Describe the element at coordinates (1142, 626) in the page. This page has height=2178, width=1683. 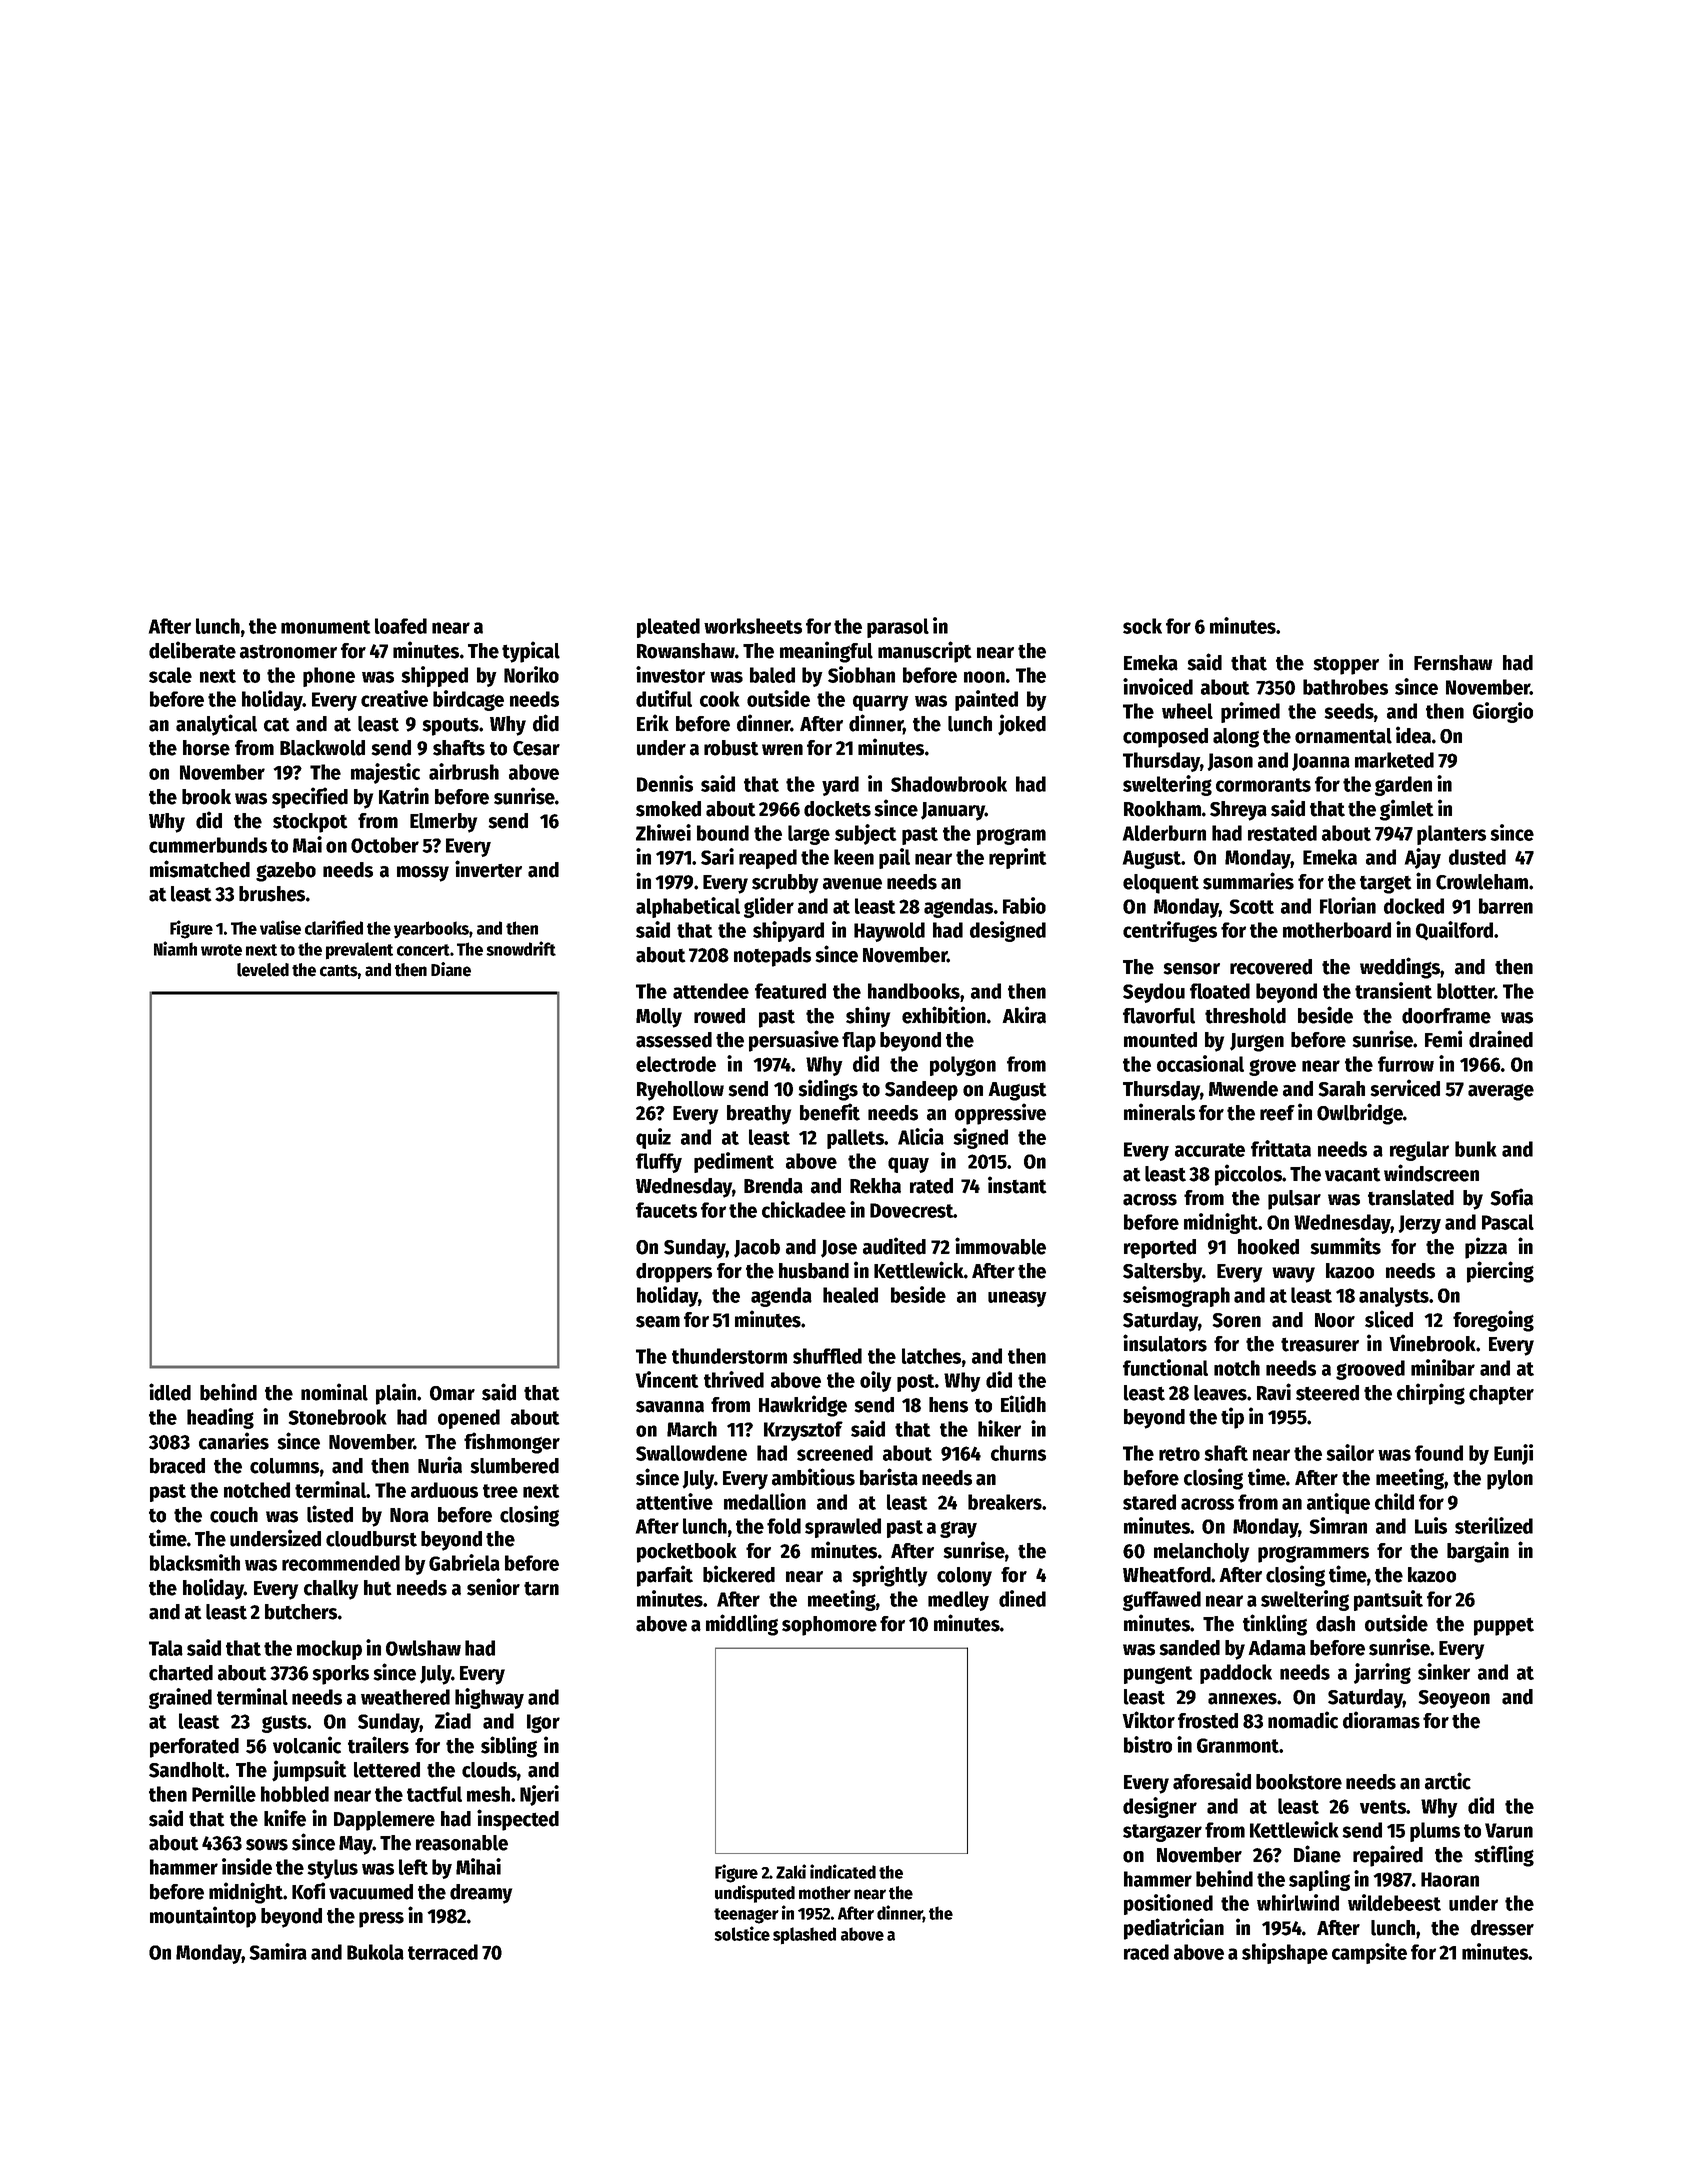
I see `sock` at that location.
